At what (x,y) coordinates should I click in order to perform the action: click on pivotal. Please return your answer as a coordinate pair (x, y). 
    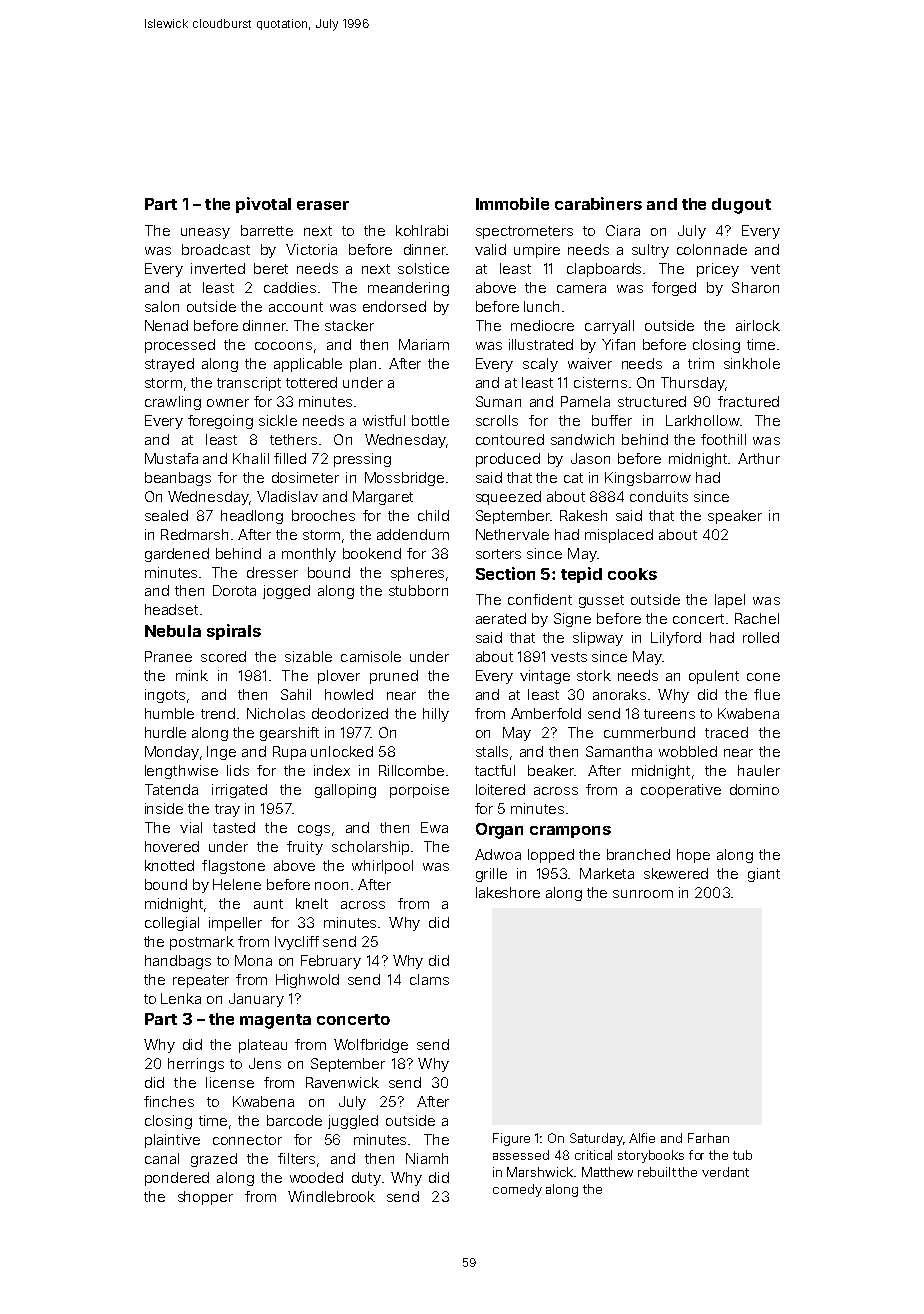
    Looking at the image, I should click on (263, 205).
